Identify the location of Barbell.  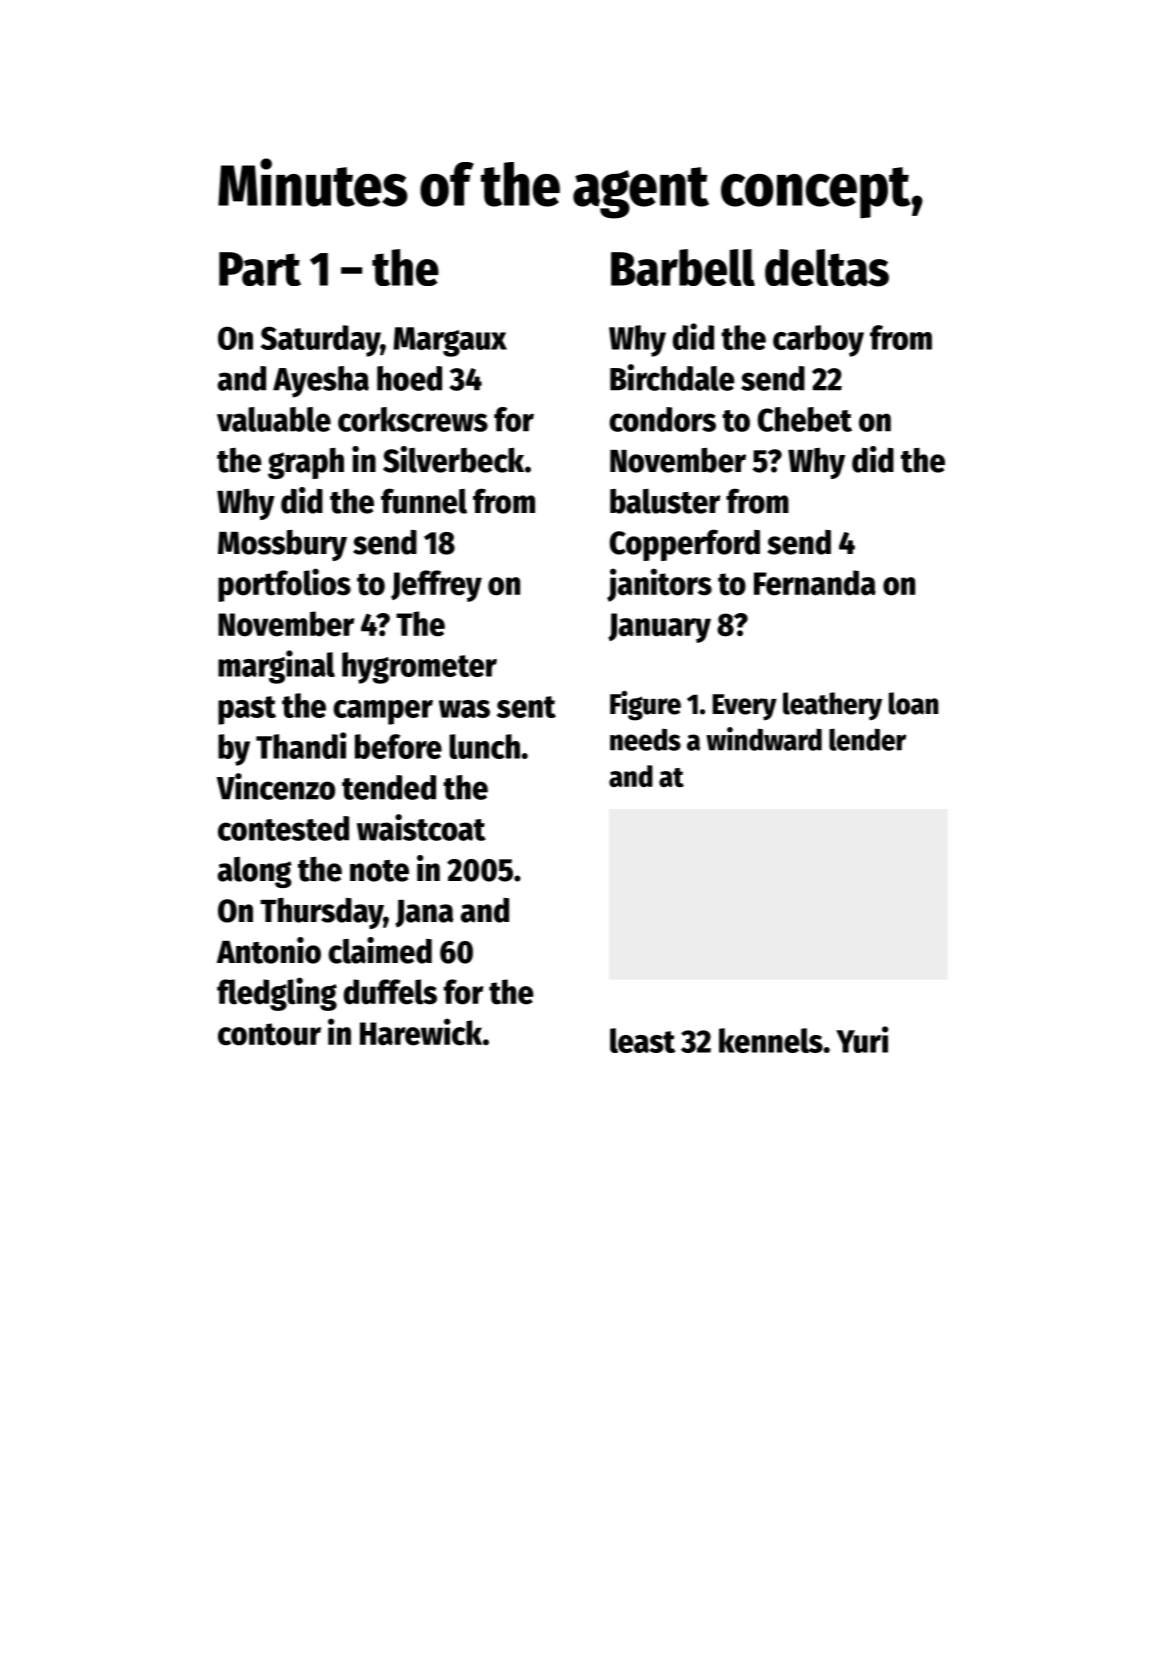
(683, 267).
